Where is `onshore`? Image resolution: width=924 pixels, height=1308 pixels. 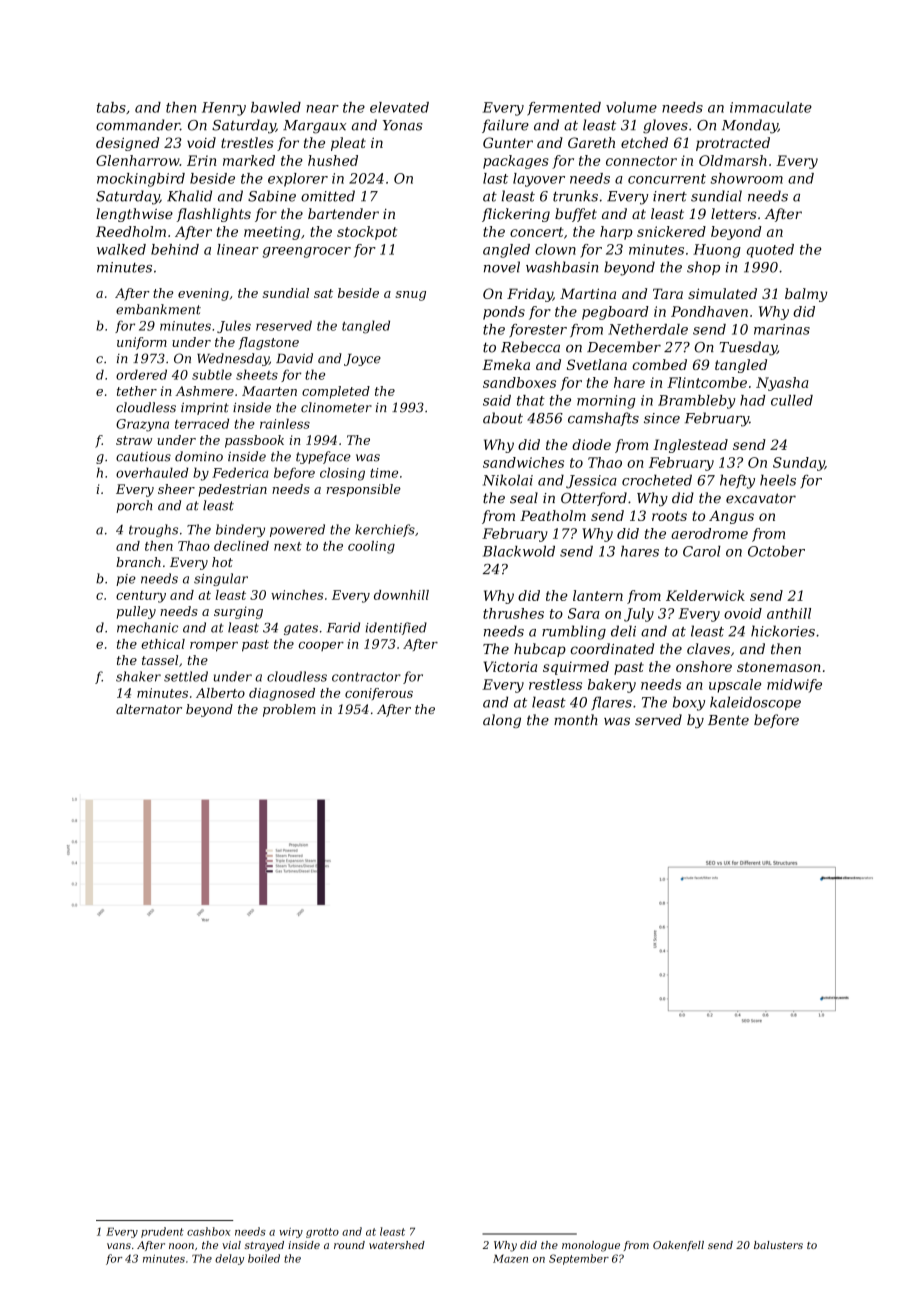 onshore is located at coordinates (704, 666).
